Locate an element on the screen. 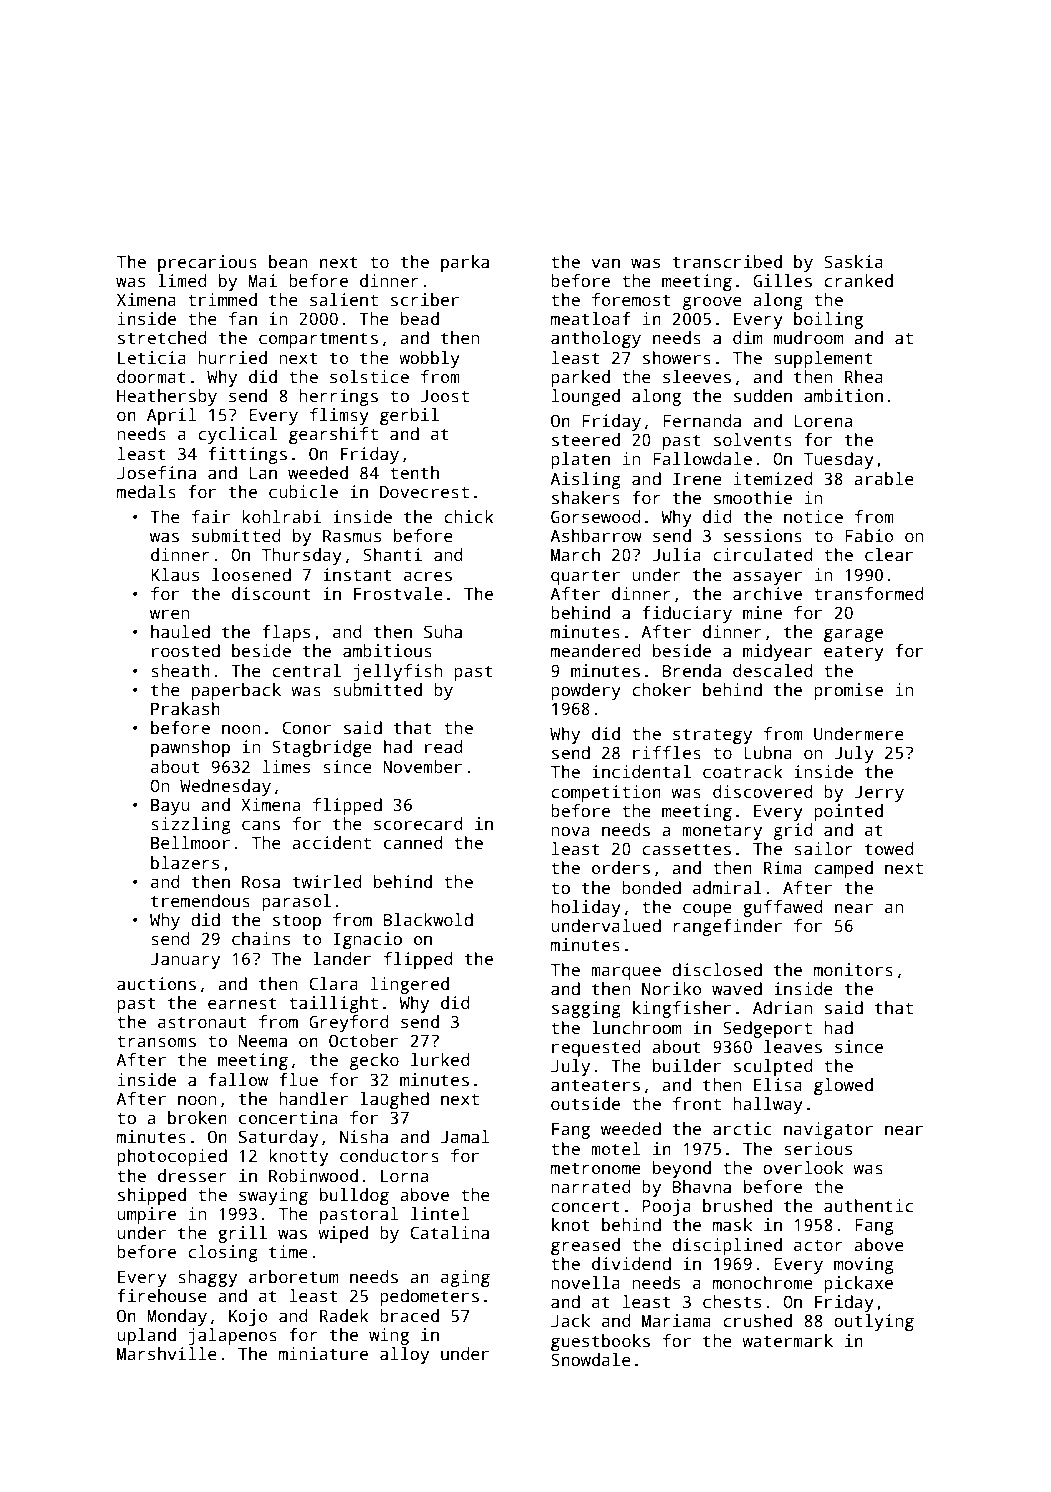 This screenshot has height=1492, width=1051. watermark is located at coordinates (787, 1341).
